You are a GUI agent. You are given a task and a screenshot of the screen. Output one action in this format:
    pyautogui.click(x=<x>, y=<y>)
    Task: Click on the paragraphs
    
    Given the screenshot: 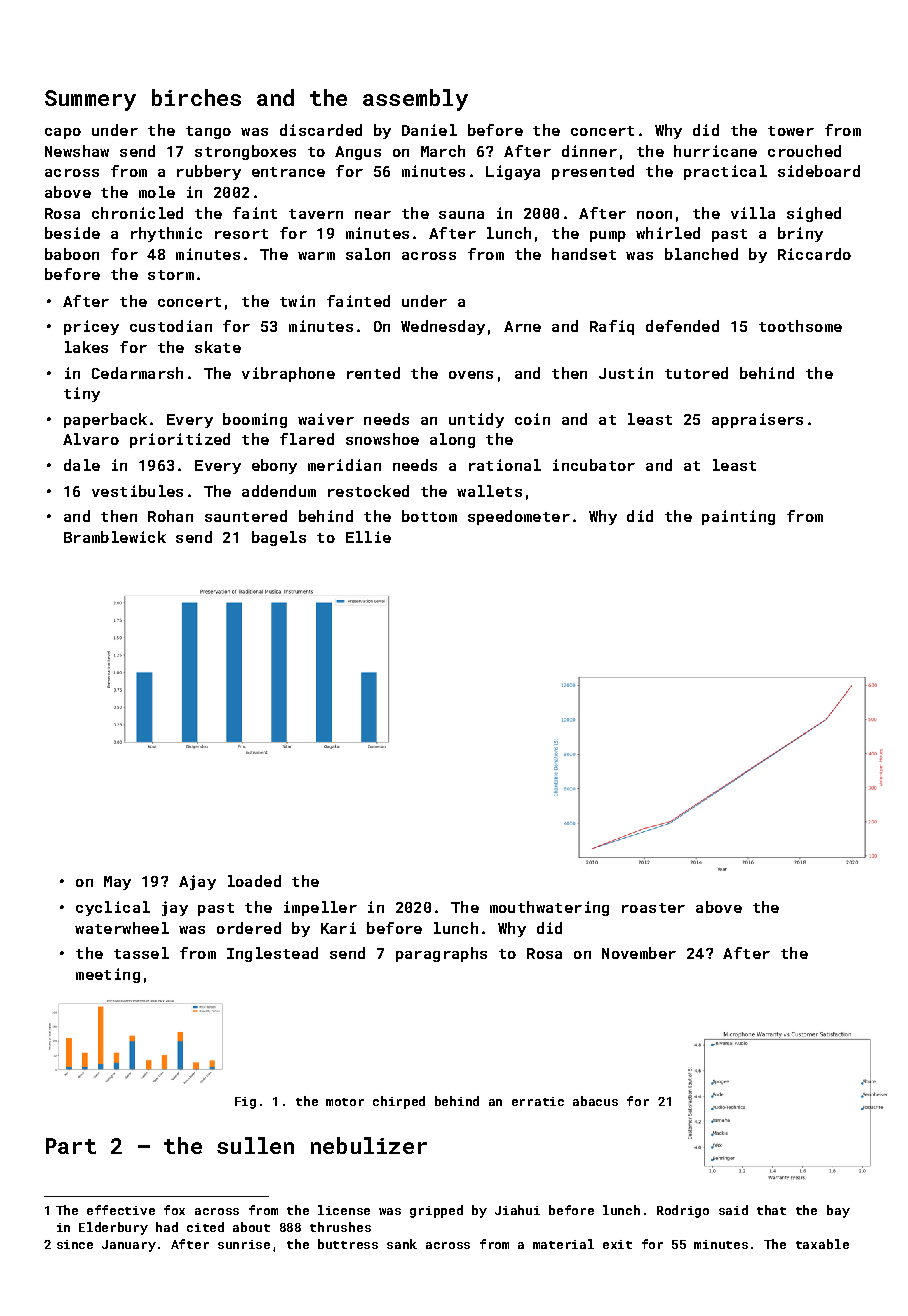 What is the action you would take?
    pyautogui.click(x=441, y=954)
